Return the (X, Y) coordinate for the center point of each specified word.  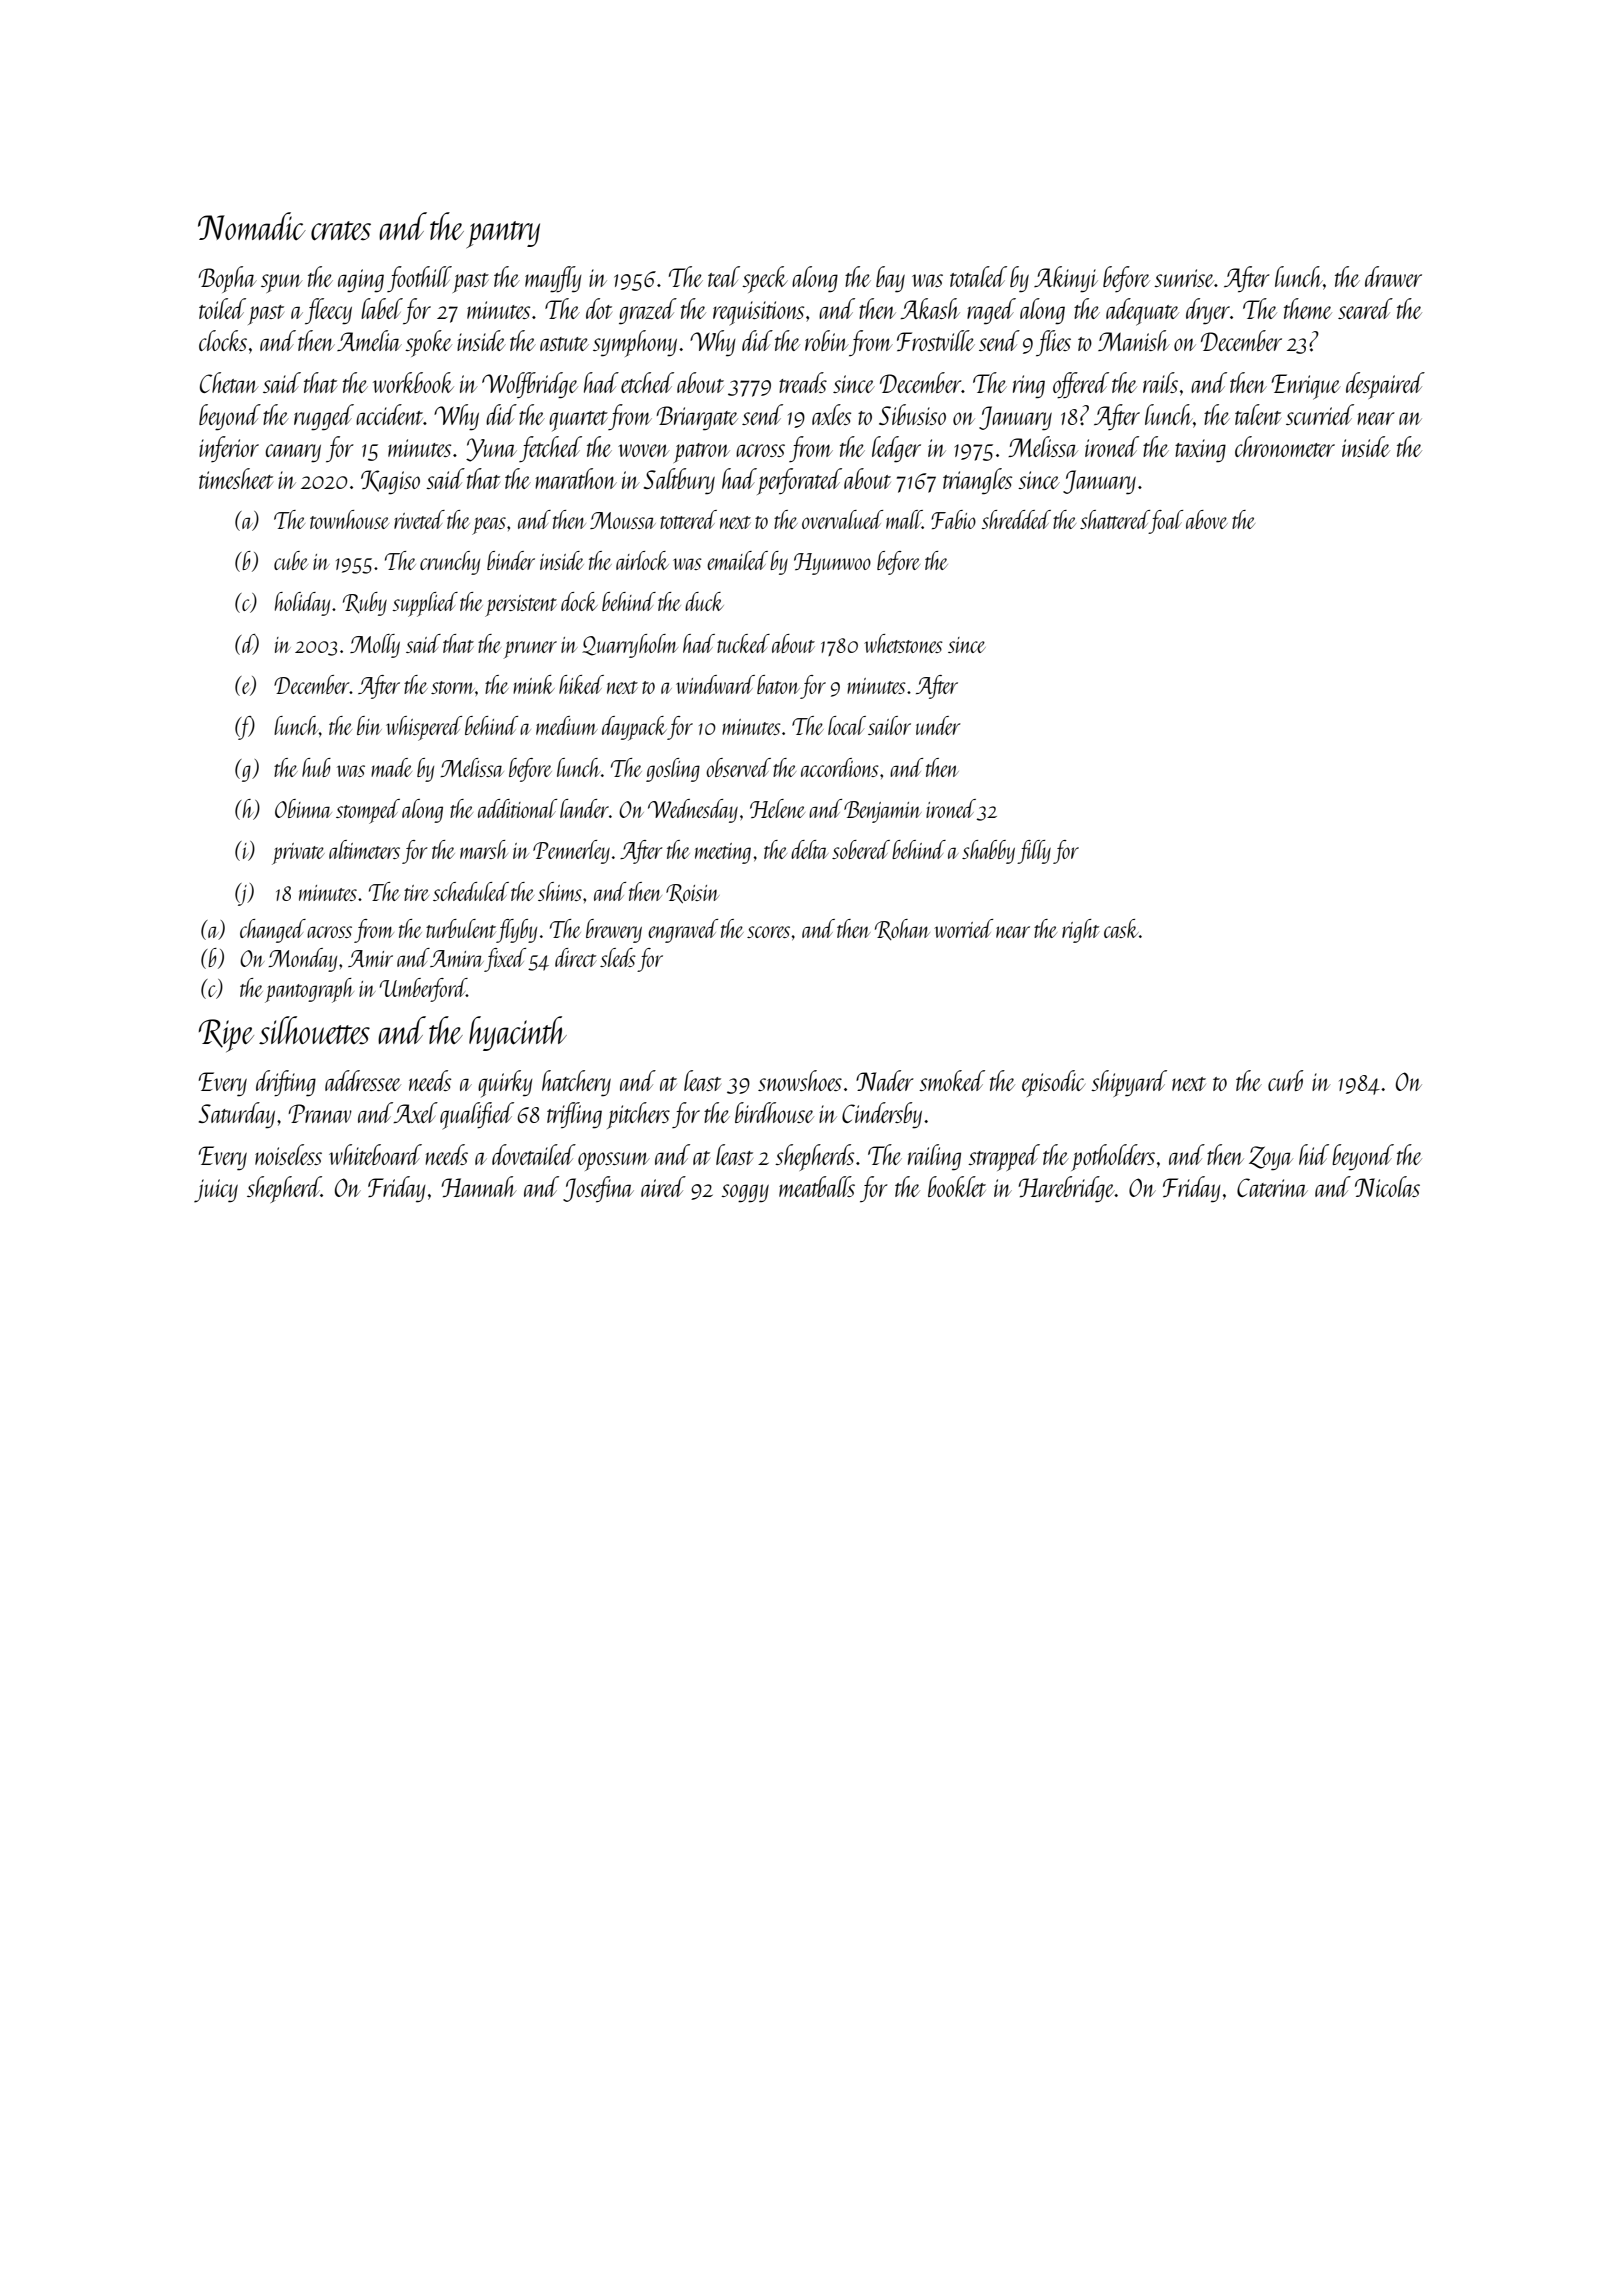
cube (291, 560)
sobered (861, 849)
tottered (688, 519)
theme (1308, 308)
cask (1121, 928)
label (382, 308)
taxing (1200, 451)
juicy (216, 1191)
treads (803, 382)
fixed (505, 960)
